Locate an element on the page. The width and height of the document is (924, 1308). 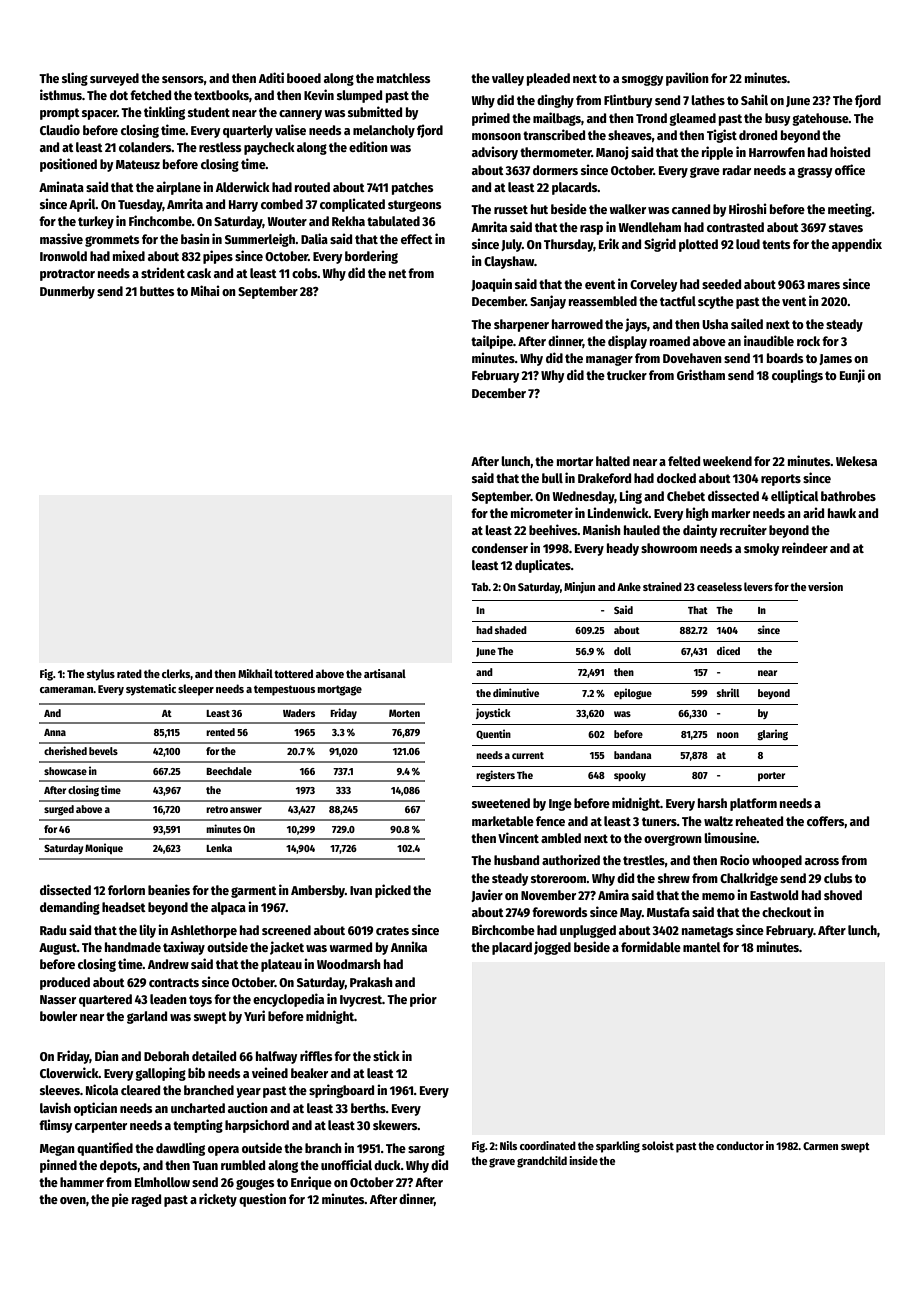
surveyed is located at coordinates (114, 79).
